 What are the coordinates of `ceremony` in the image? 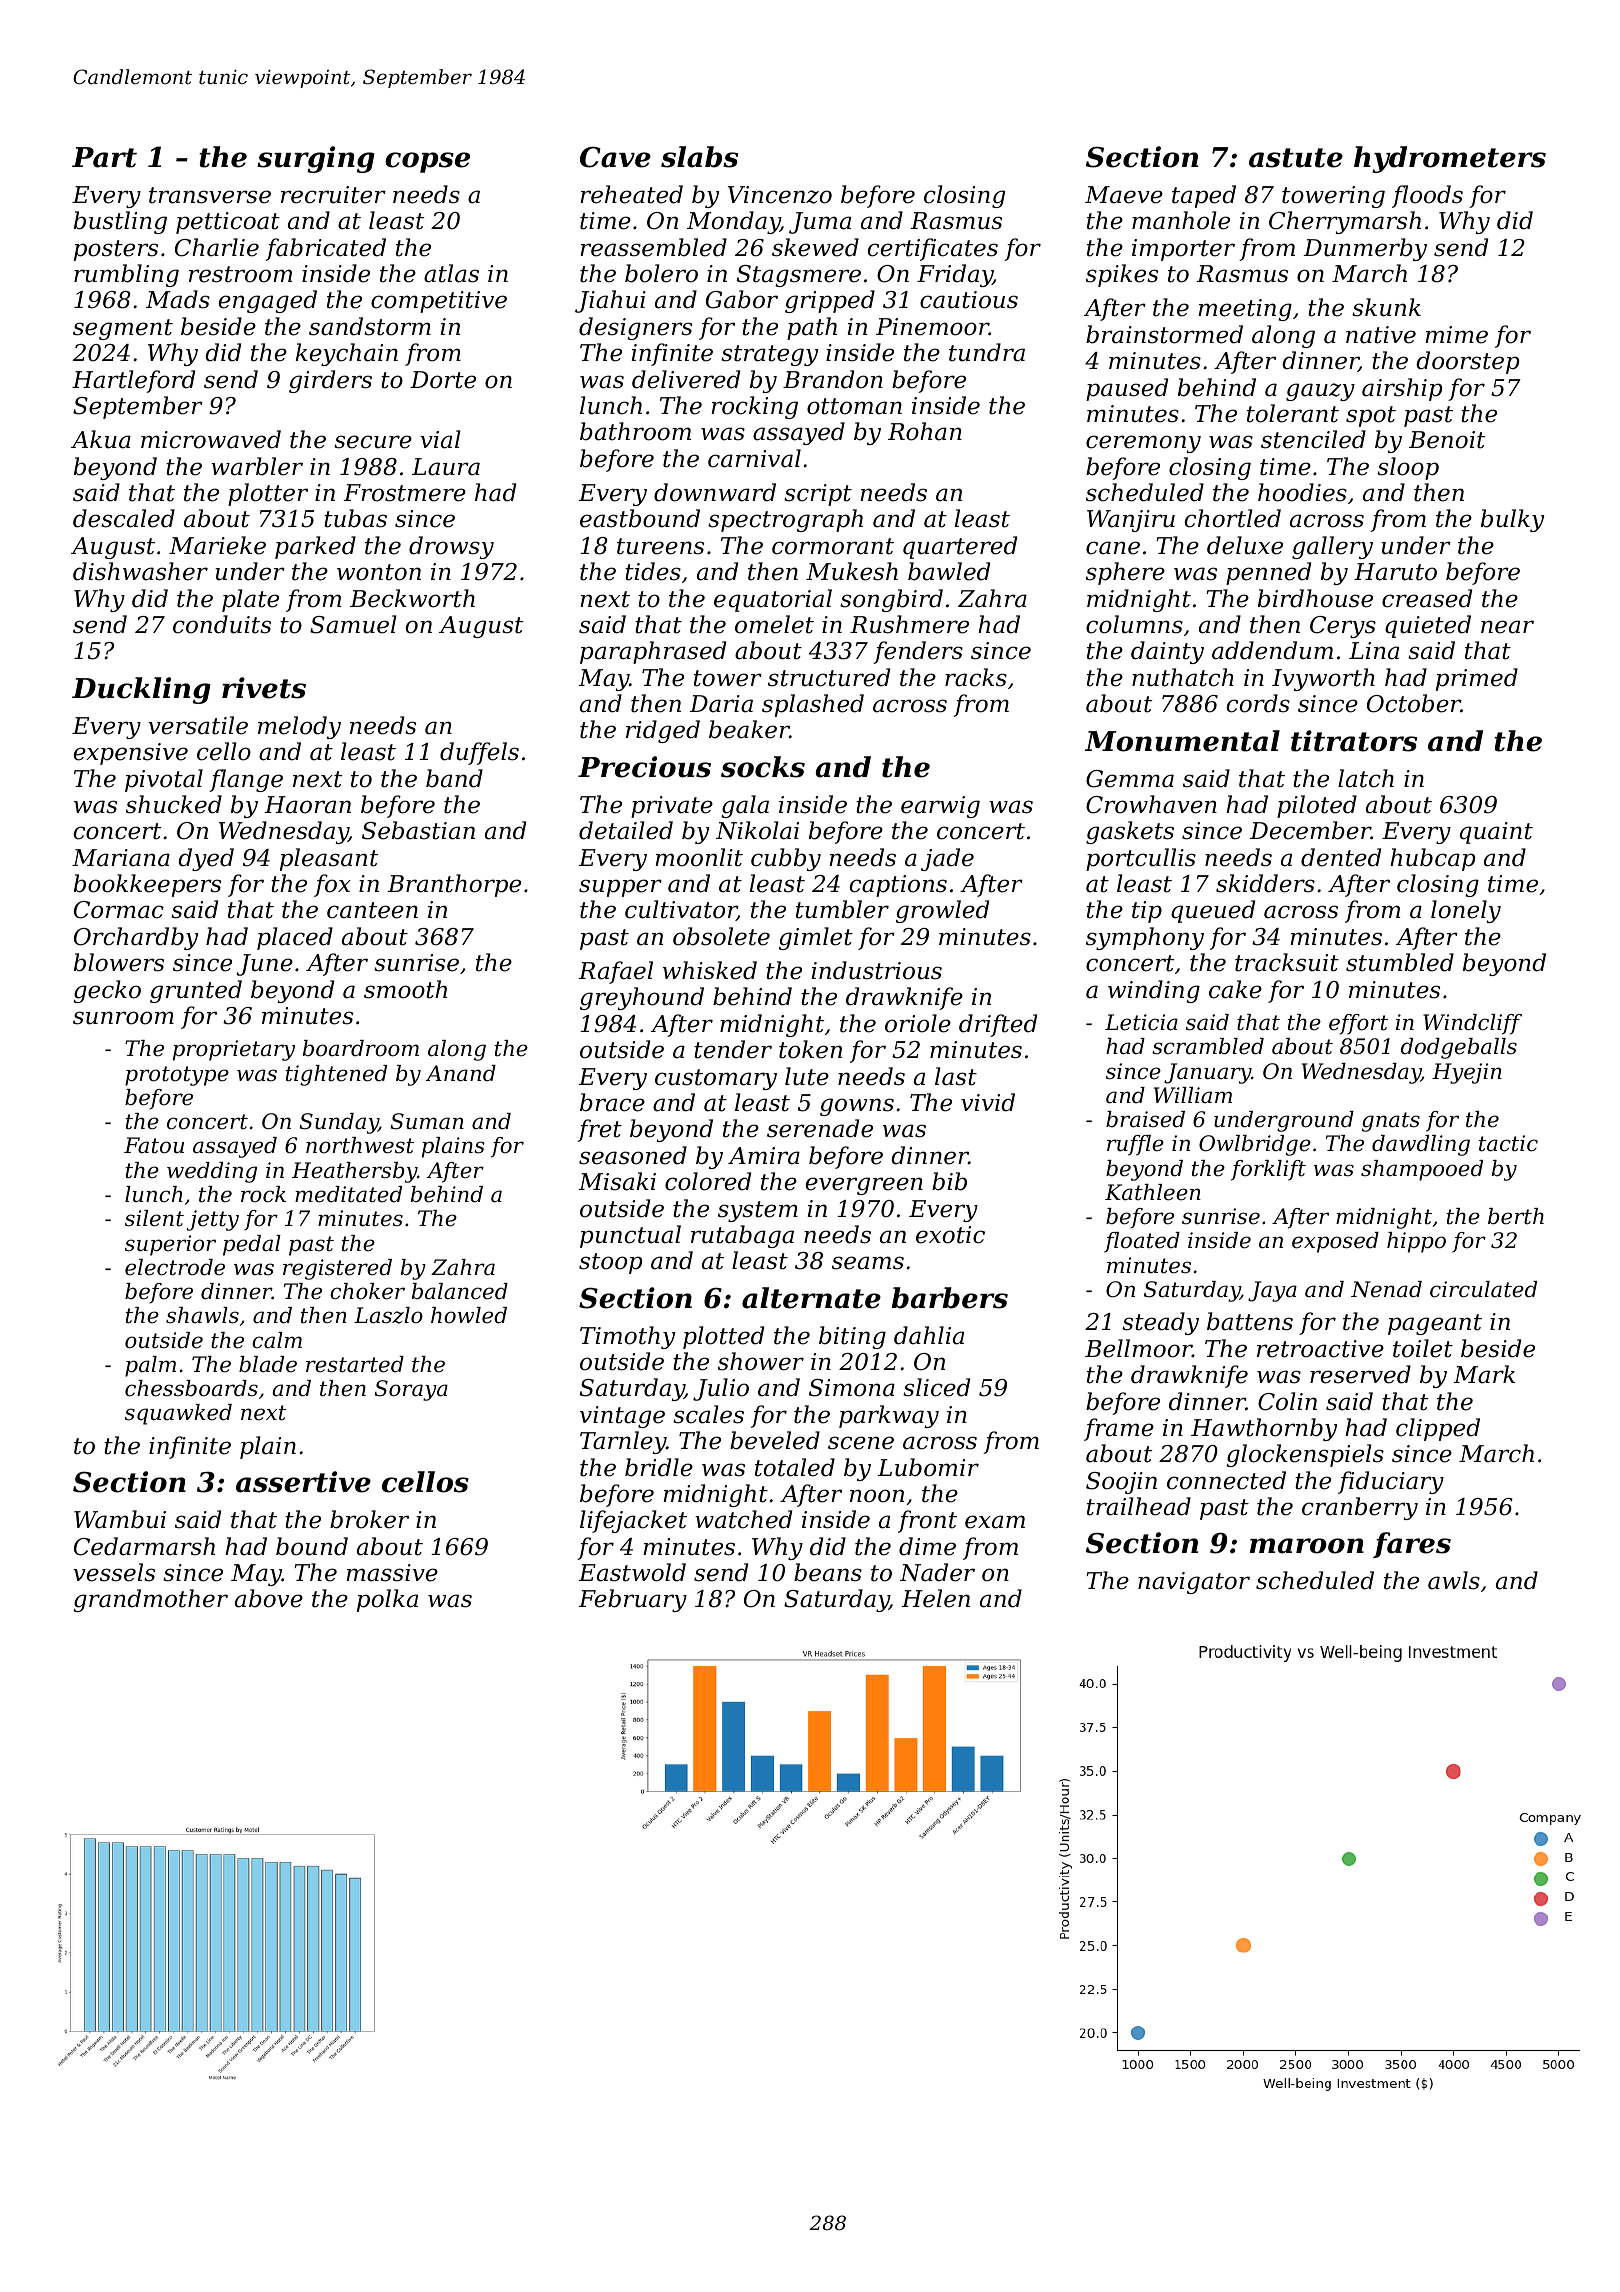 It's located at (1143, 444).
